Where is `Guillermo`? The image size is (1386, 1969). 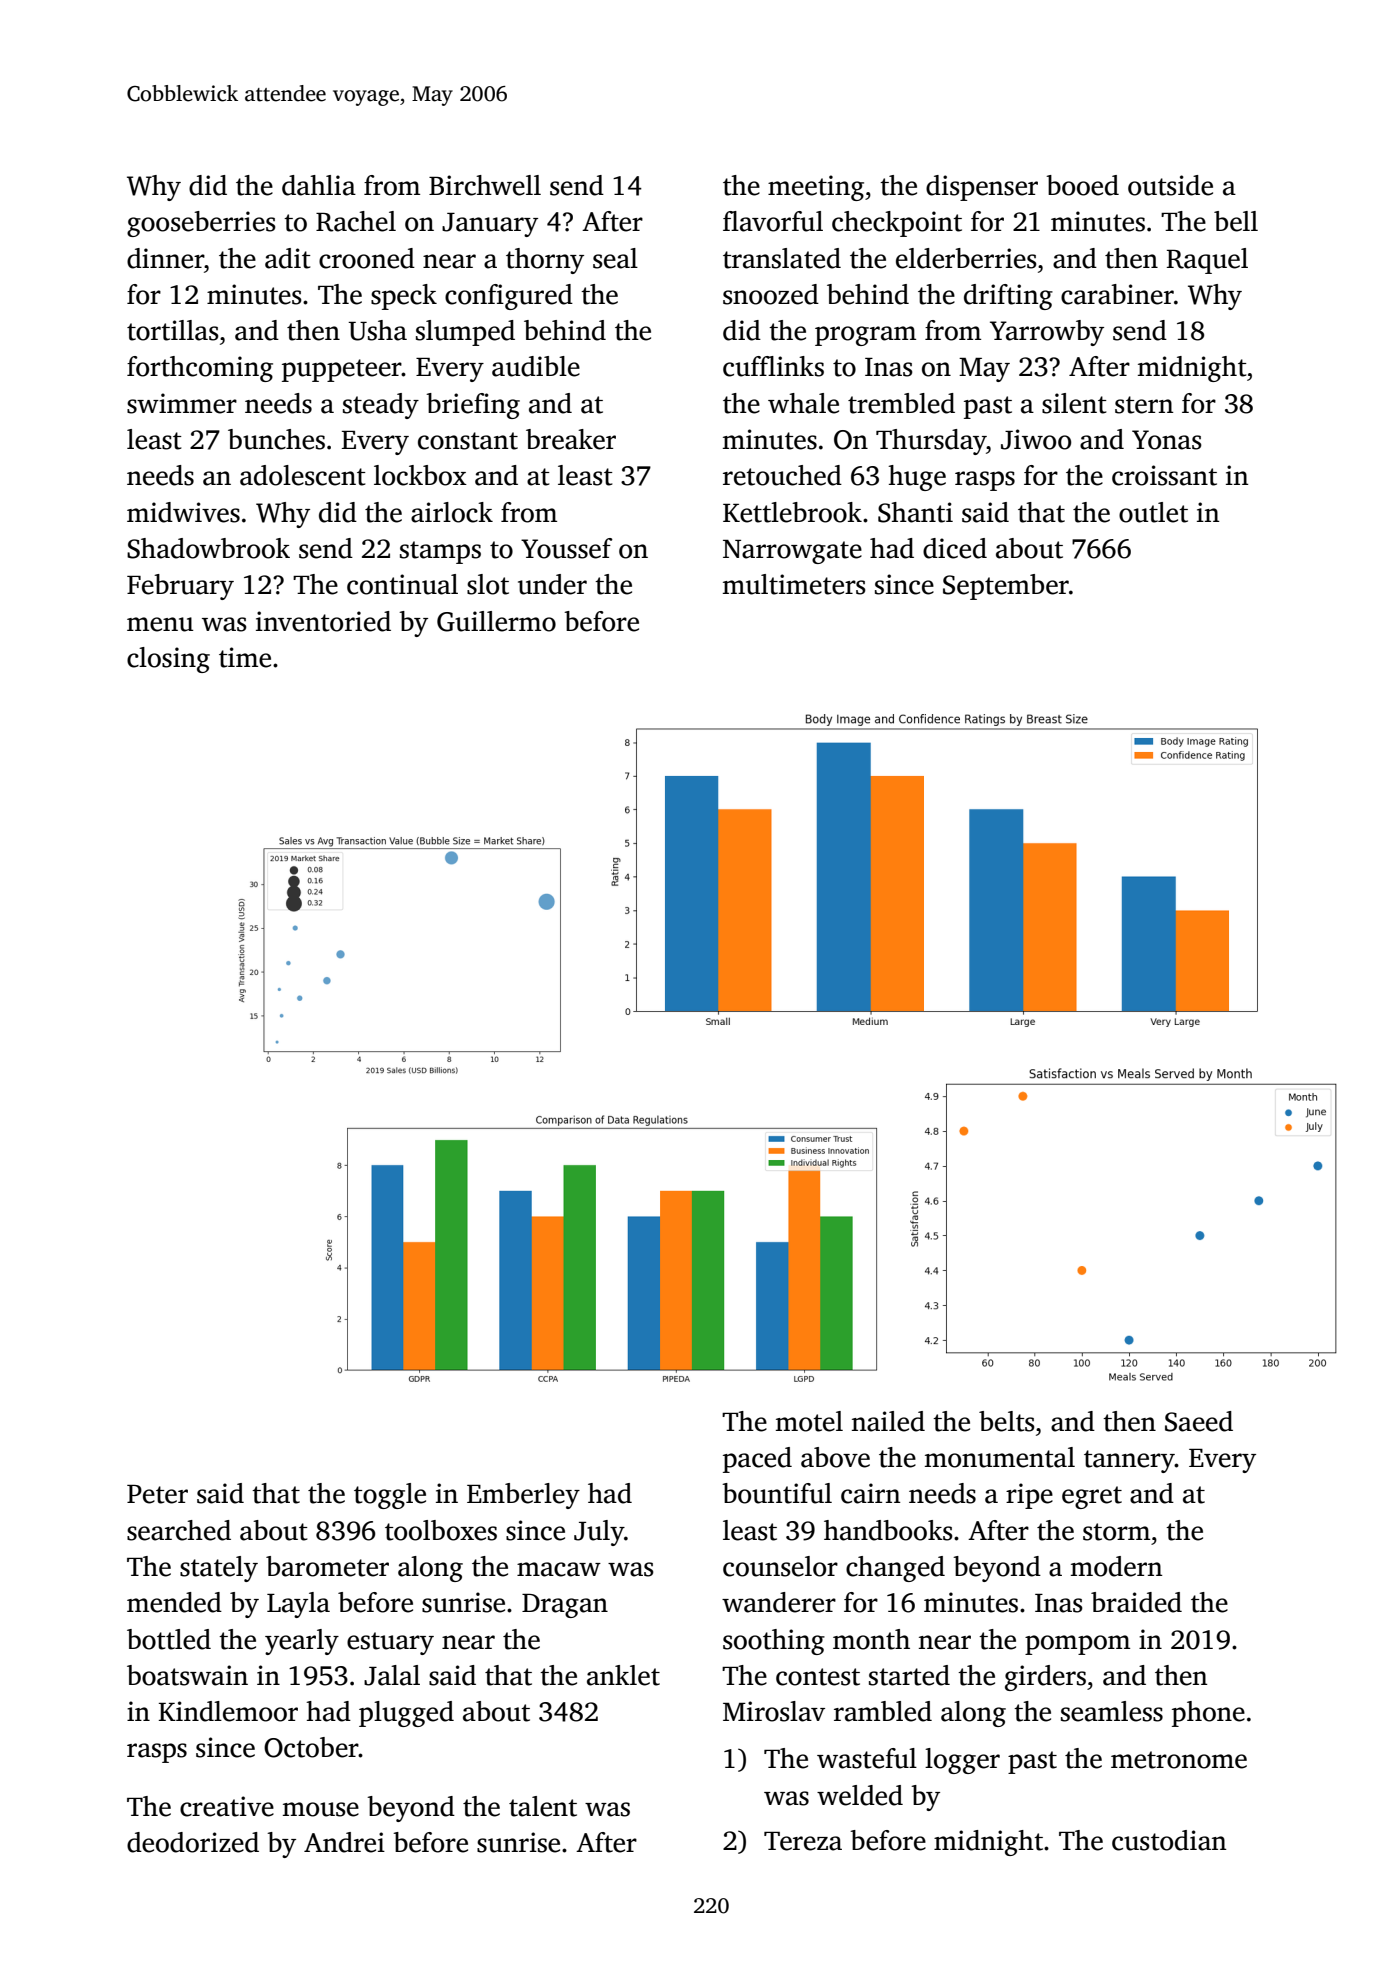 Guillermo is located at coordinates (496, 621).
